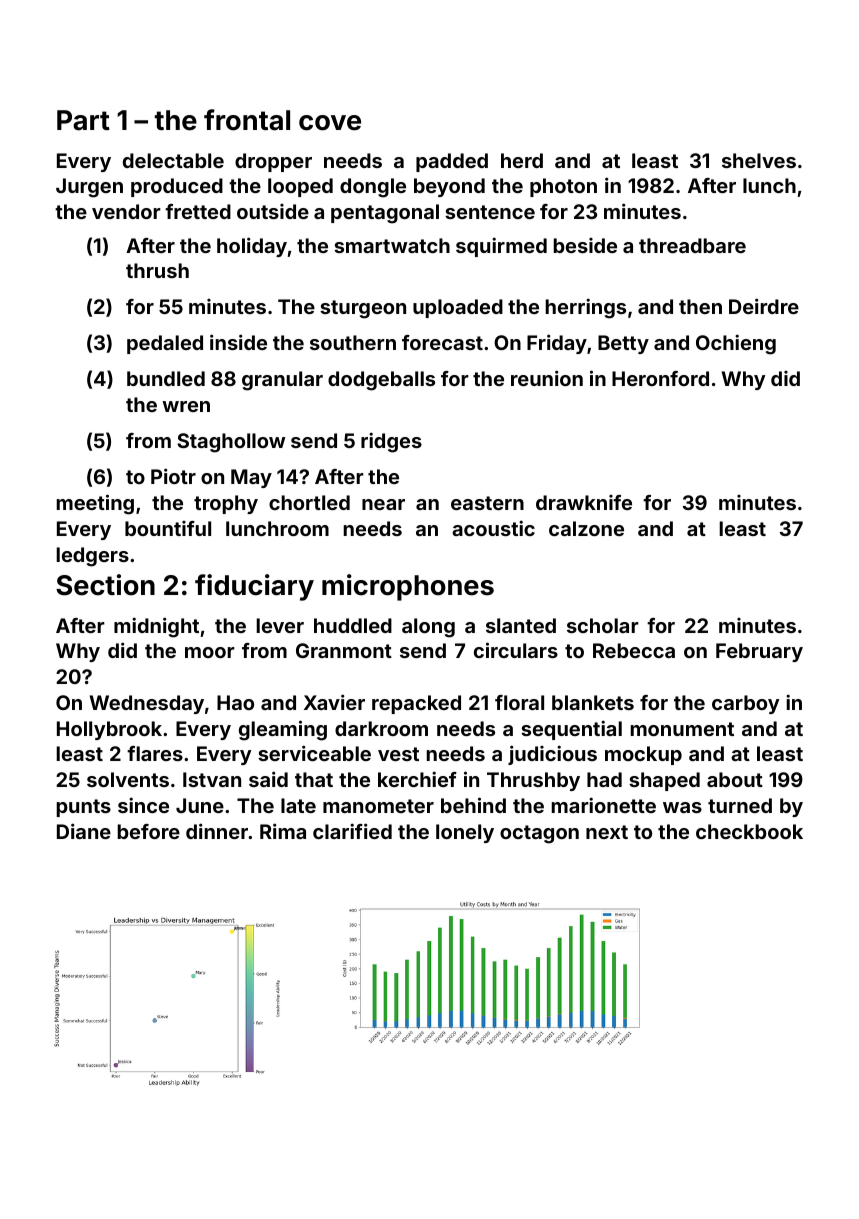  What do you see at coordinates (584, 502) in the screenshot?
I see `drawknife` at bounding box center [584, 502].
